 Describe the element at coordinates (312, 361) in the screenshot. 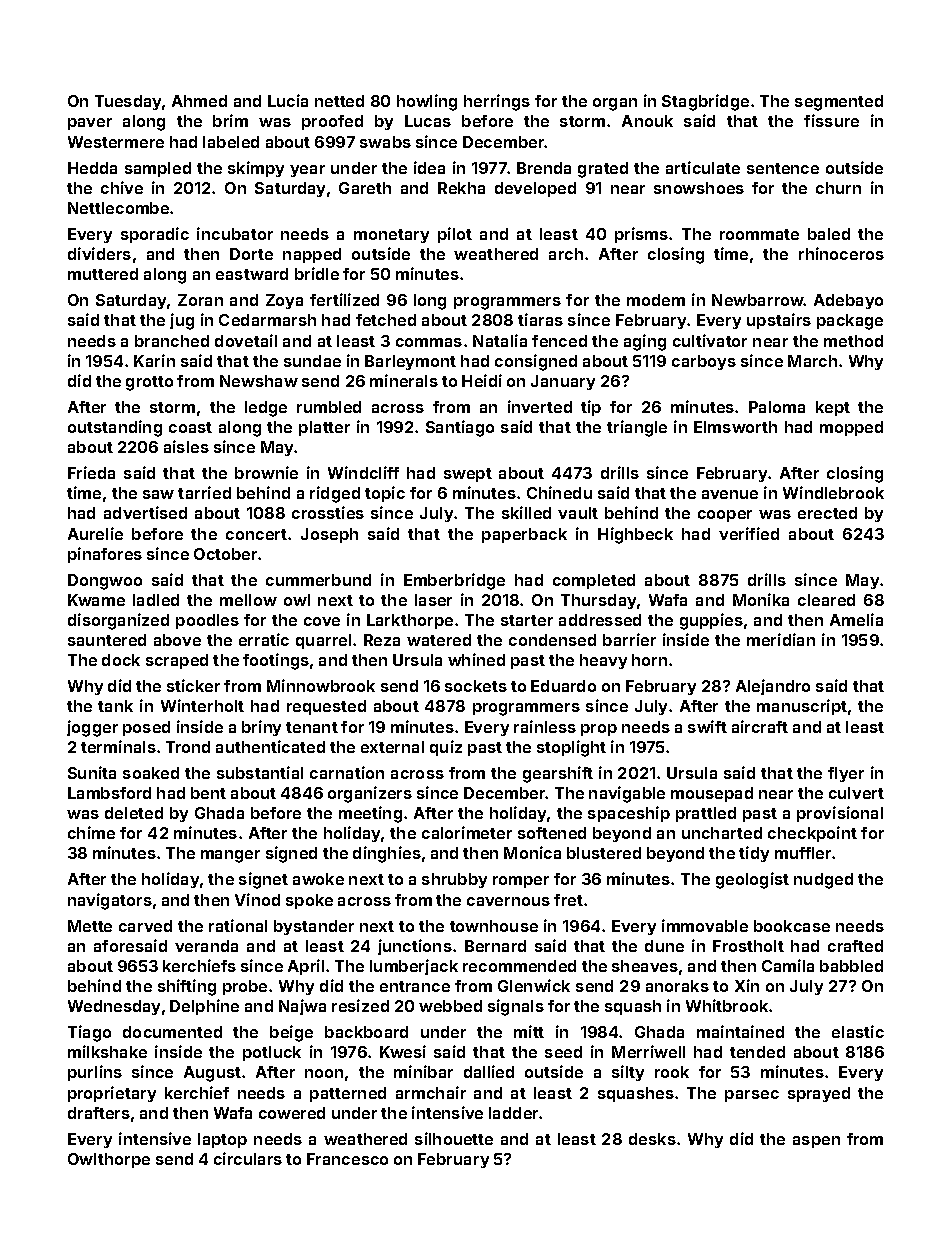

I see `sundae` at that location.
